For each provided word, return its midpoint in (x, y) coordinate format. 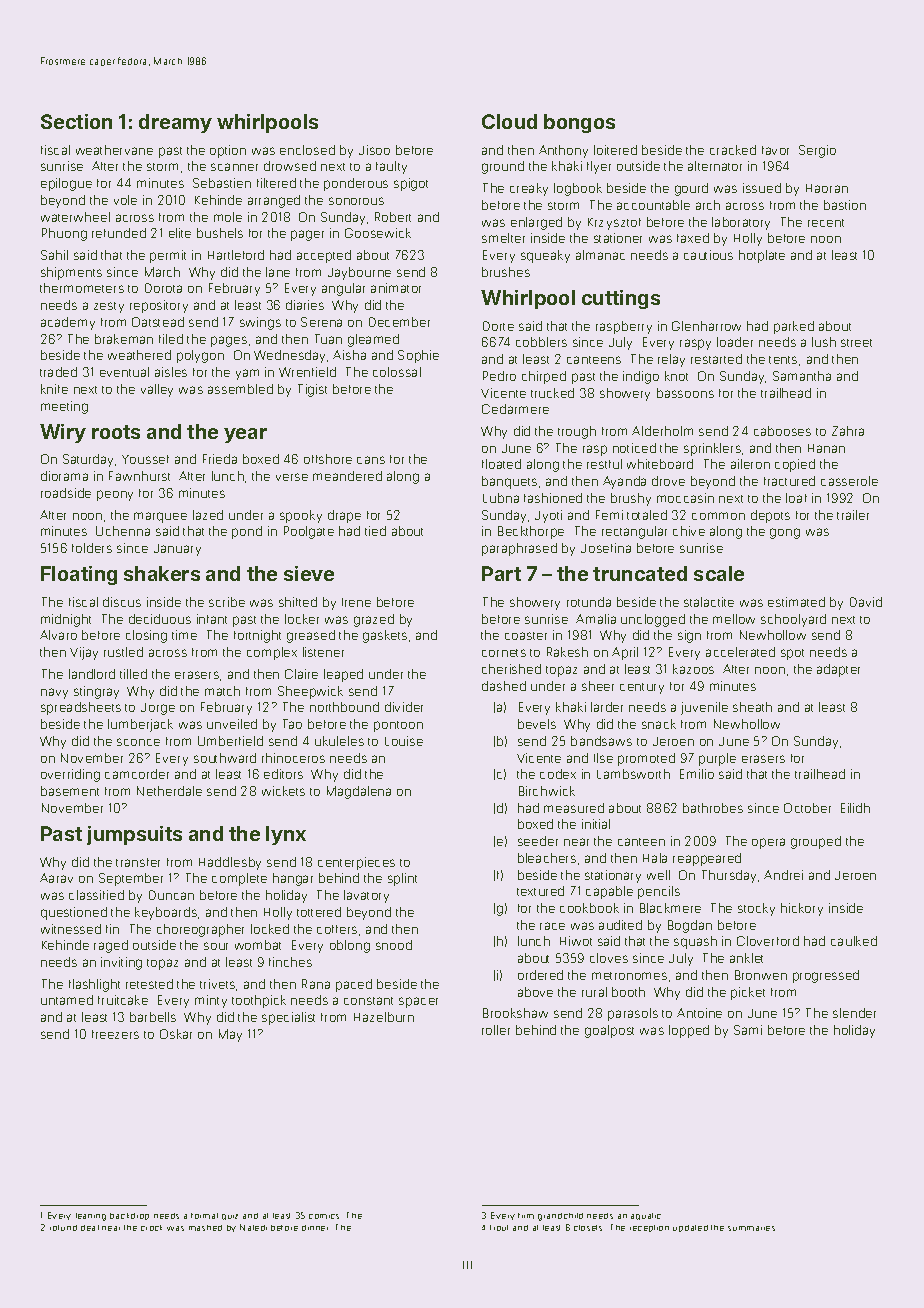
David (866, 602)
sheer (598, 686)
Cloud (509, 121)
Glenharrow (706, 326)
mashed (205, 1228)
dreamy (175, 123)
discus (122, 602)
